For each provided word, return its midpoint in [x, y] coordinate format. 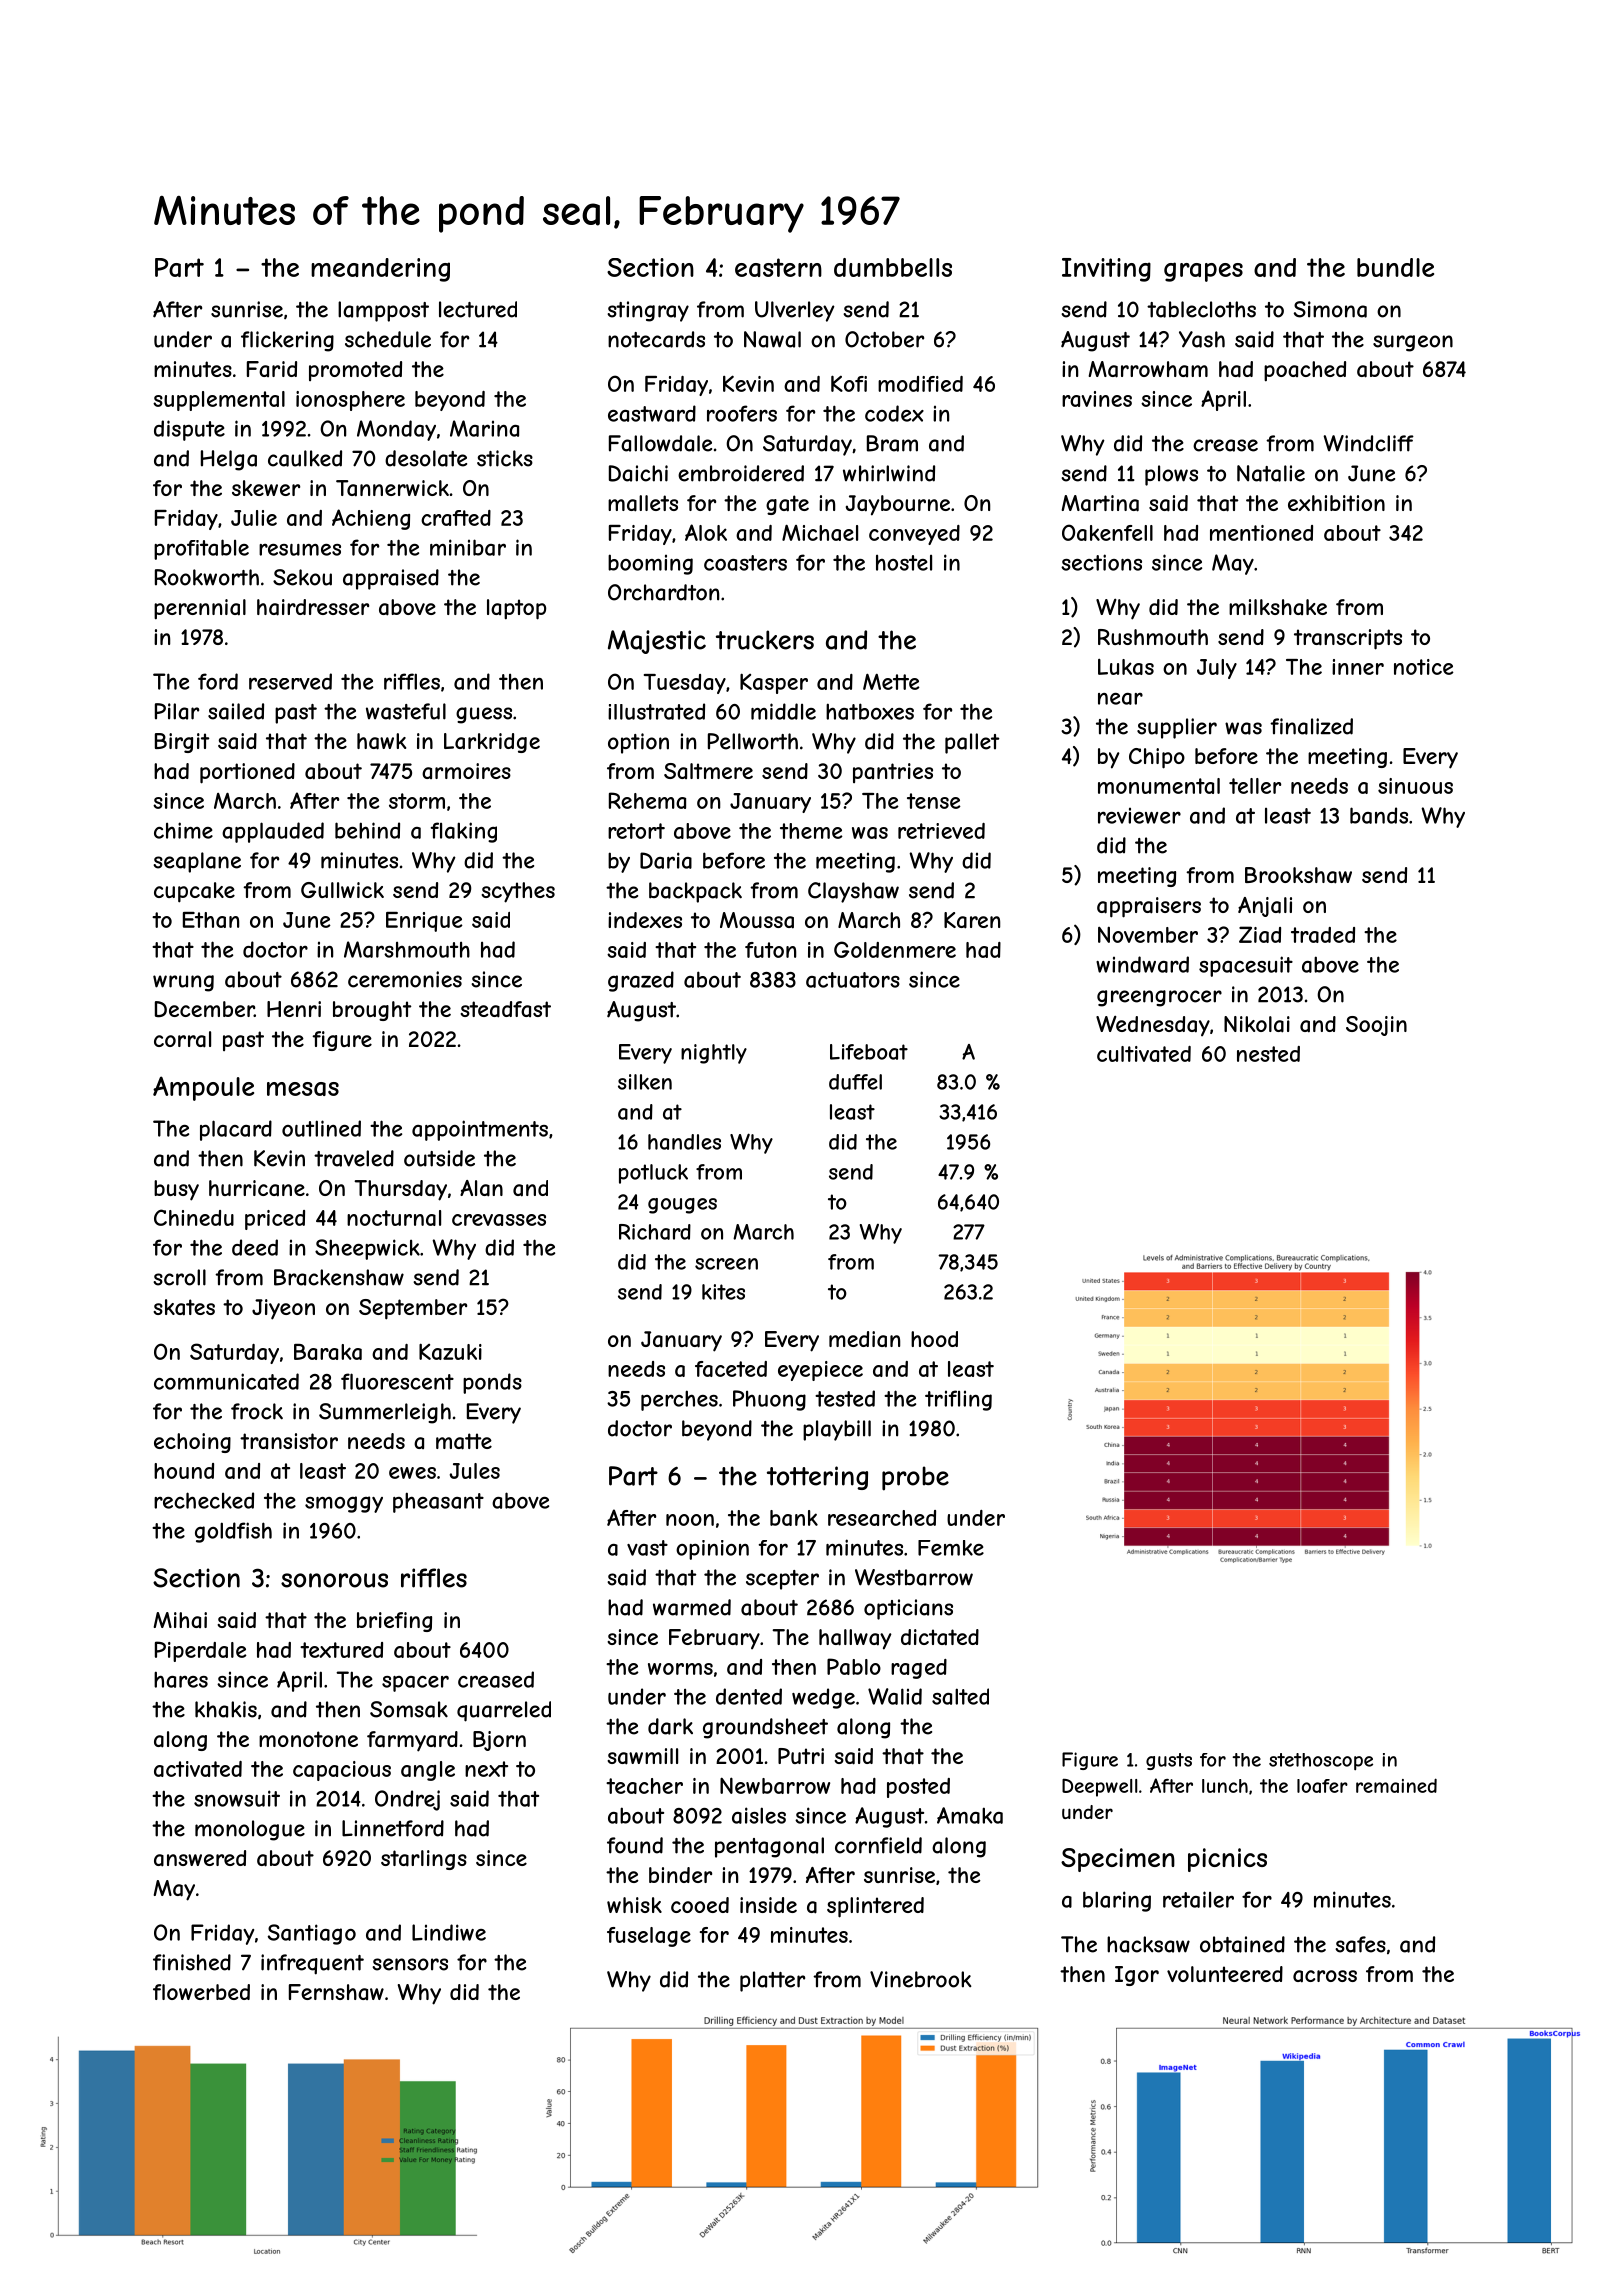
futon [770, 950]
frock [257, 1411]
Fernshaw [336, 1992]
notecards [656, 339]
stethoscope [1321, 1761]
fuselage [649, 1937]
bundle [1395, 267]
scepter [782, 1580]
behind [367, 830]
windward [1142, 964]
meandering [380, 270]
